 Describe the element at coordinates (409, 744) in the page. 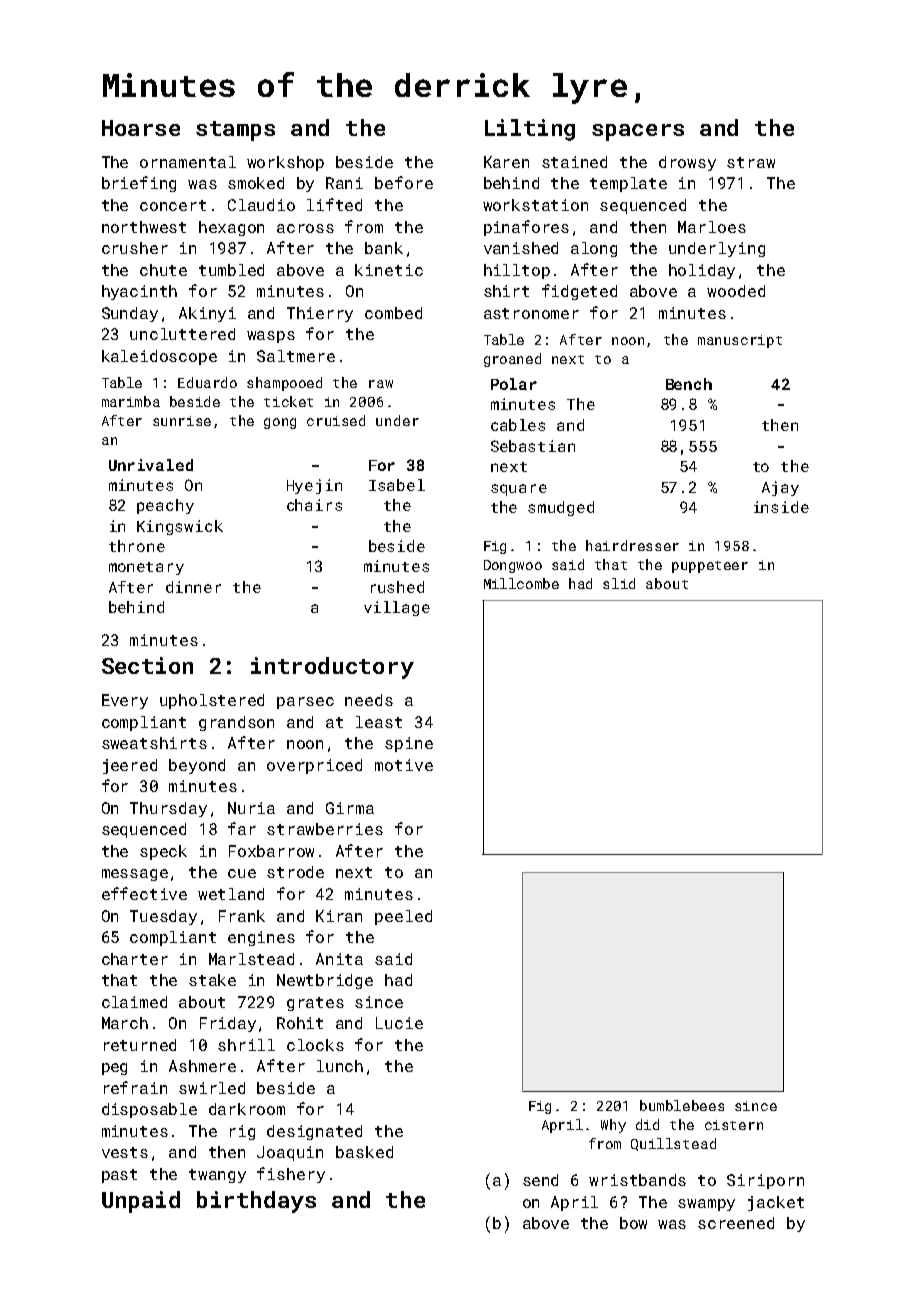

I see `spine` at that location.
